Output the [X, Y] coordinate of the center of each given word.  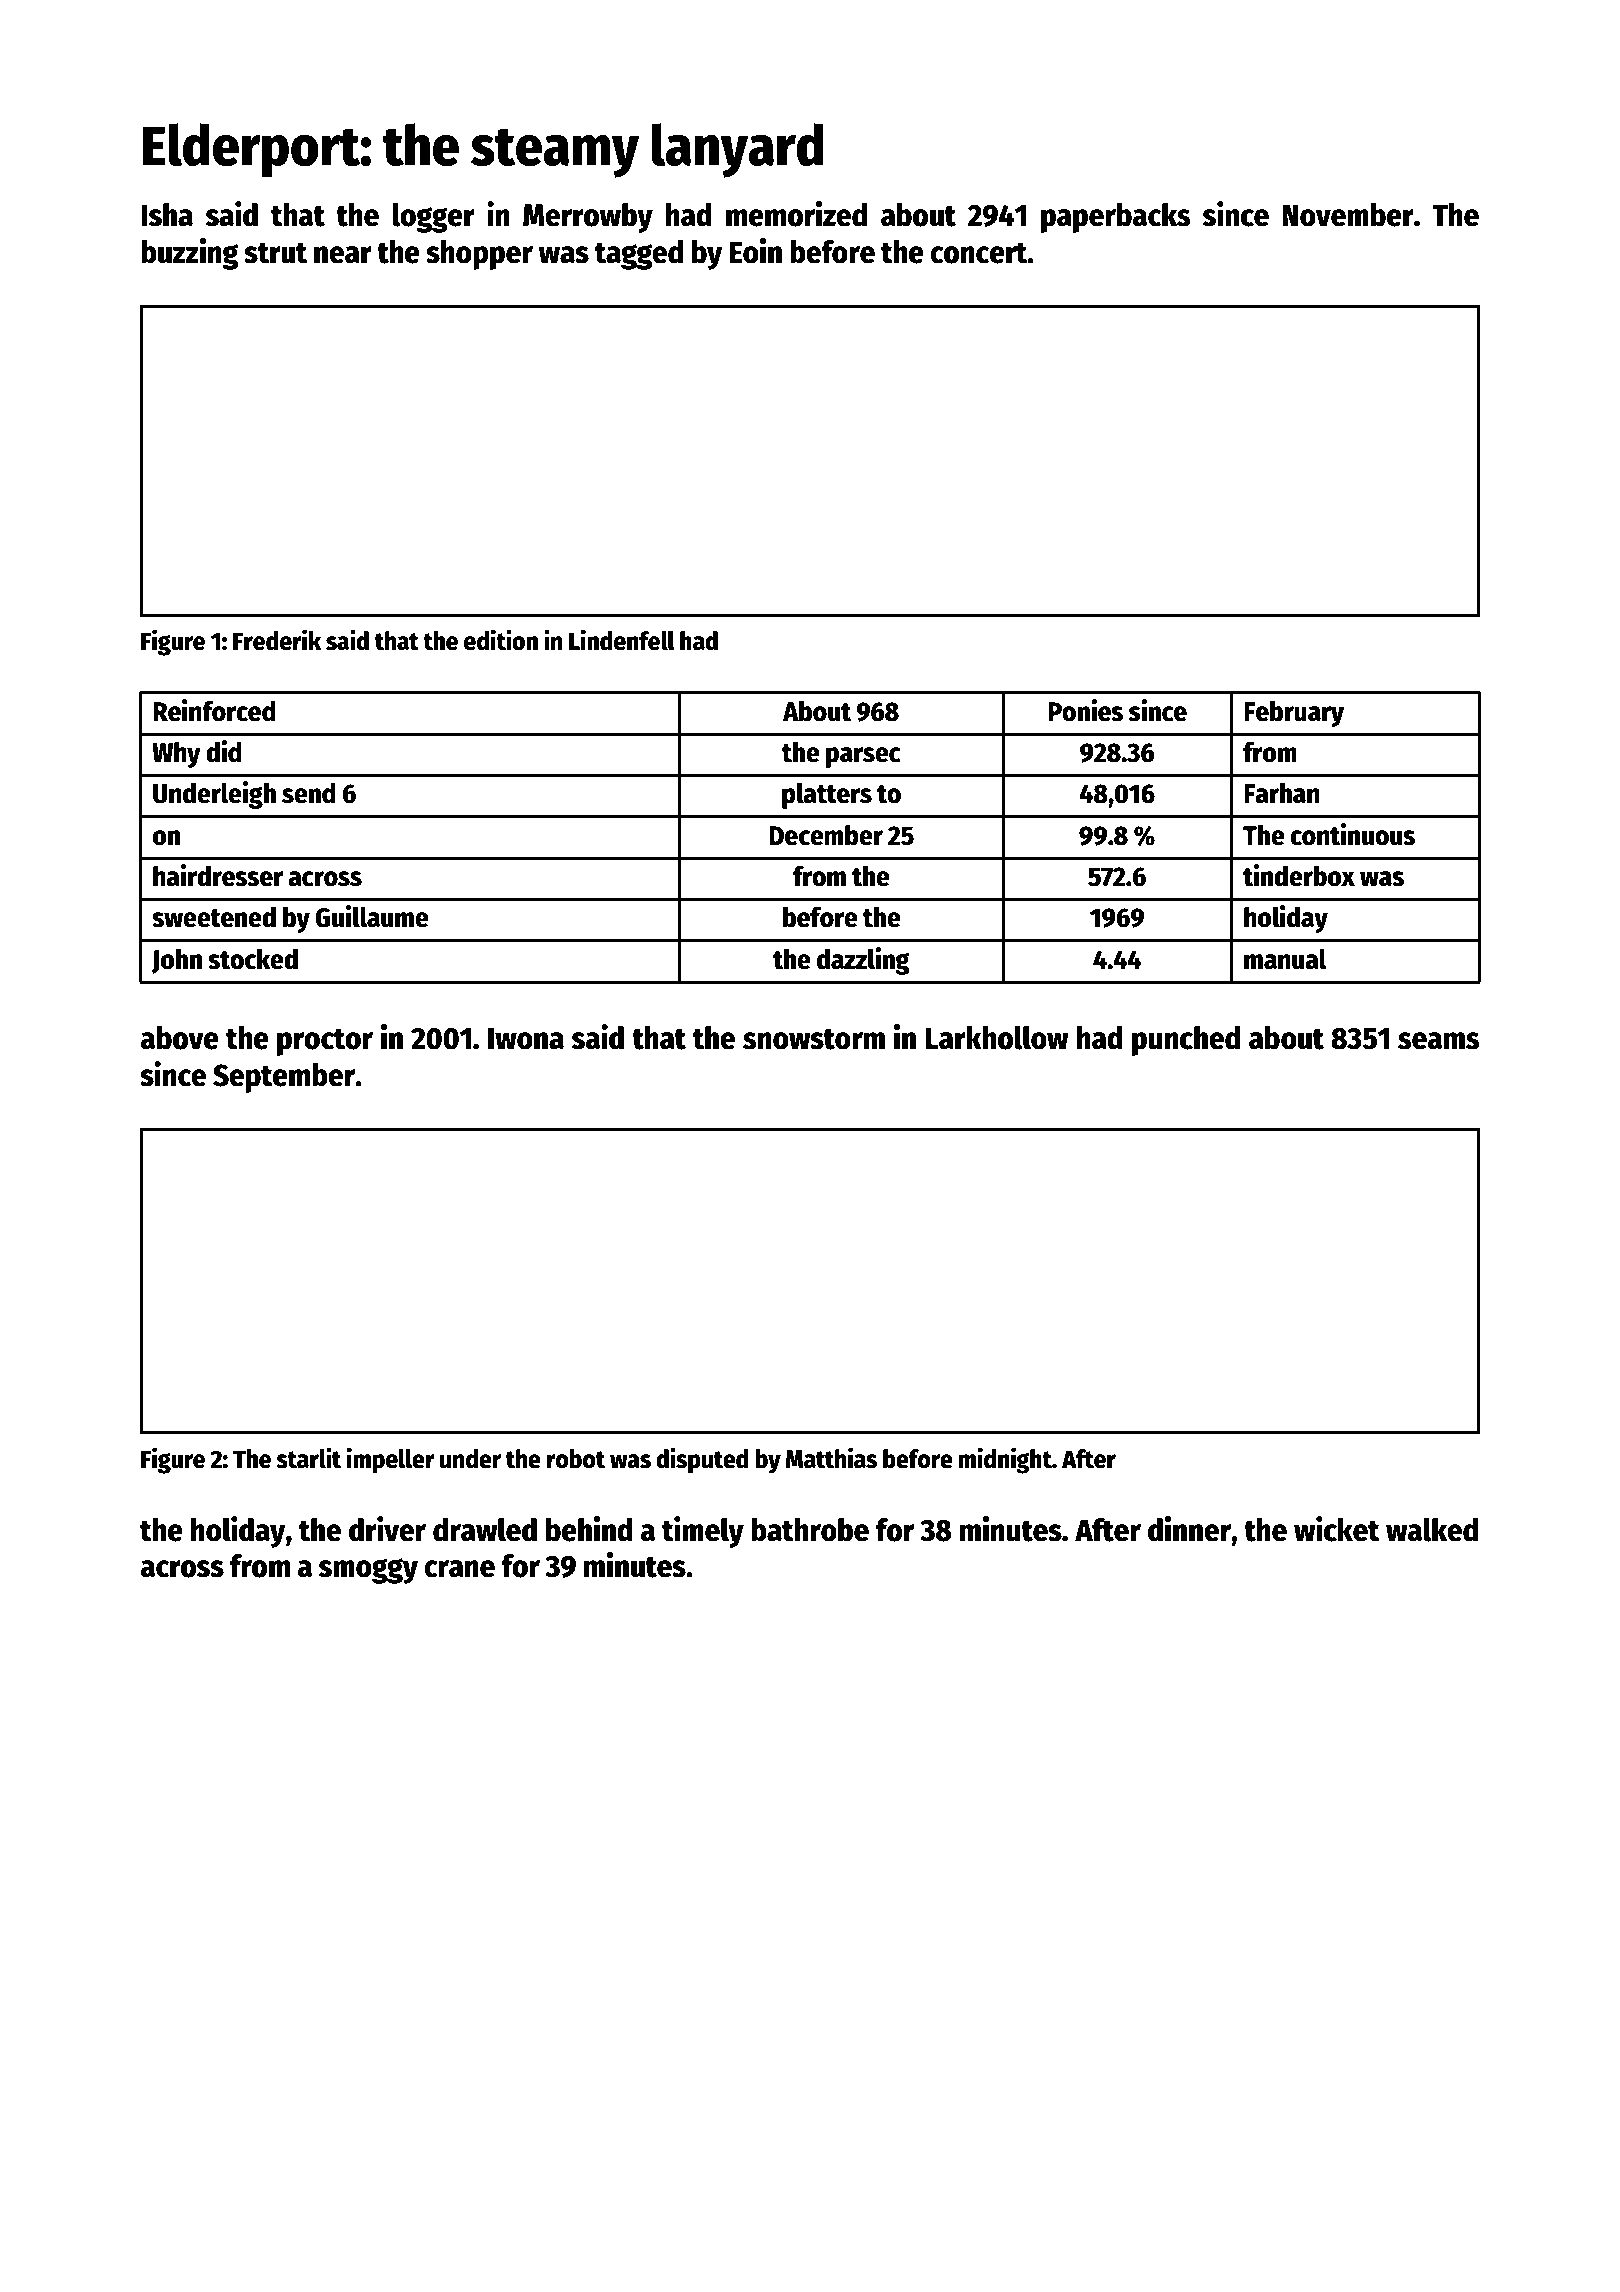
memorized [796, 214]
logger [433, 217]
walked [1432, 1529]
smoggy [368, 1571]
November [1348, 215]
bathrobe [810, 1530]
